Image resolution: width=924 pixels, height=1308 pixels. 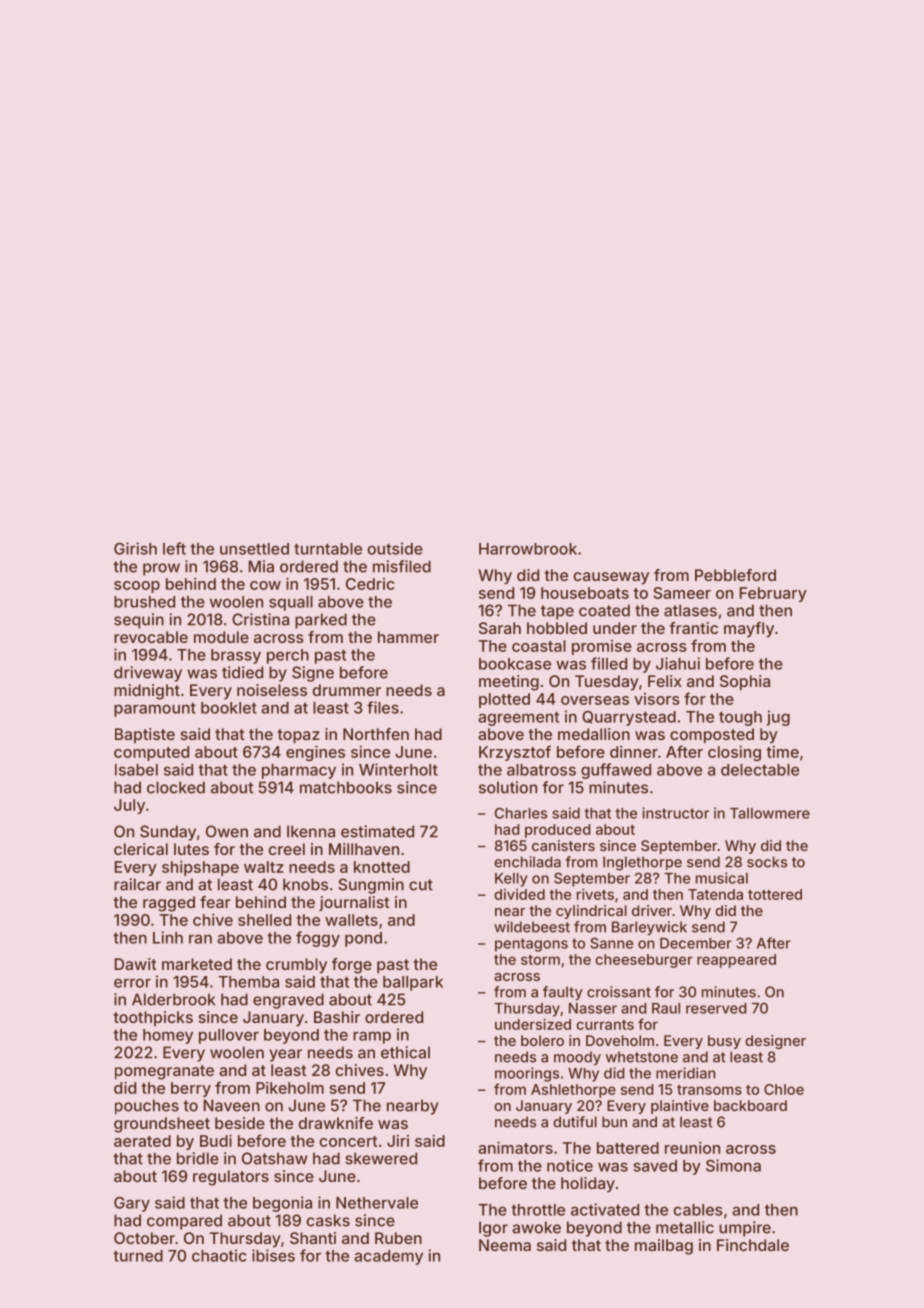 What do you see at coordinates (395, 548) in the screenshot?
I see `outside` at bounding box center [395, 548].
